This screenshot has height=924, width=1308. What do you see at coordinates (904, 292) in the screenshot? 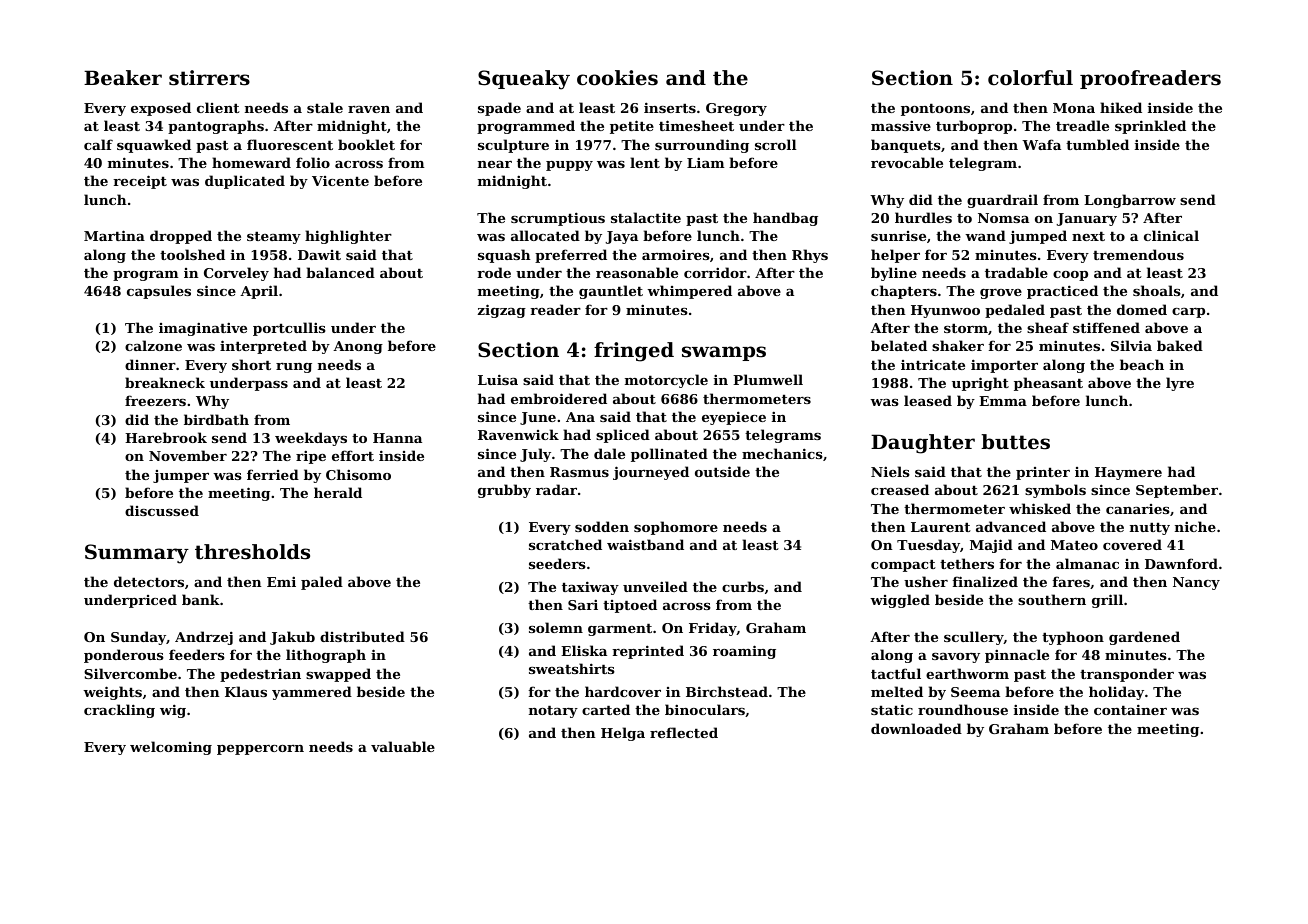
I see `chapters` at bounding box center [904, 292].
